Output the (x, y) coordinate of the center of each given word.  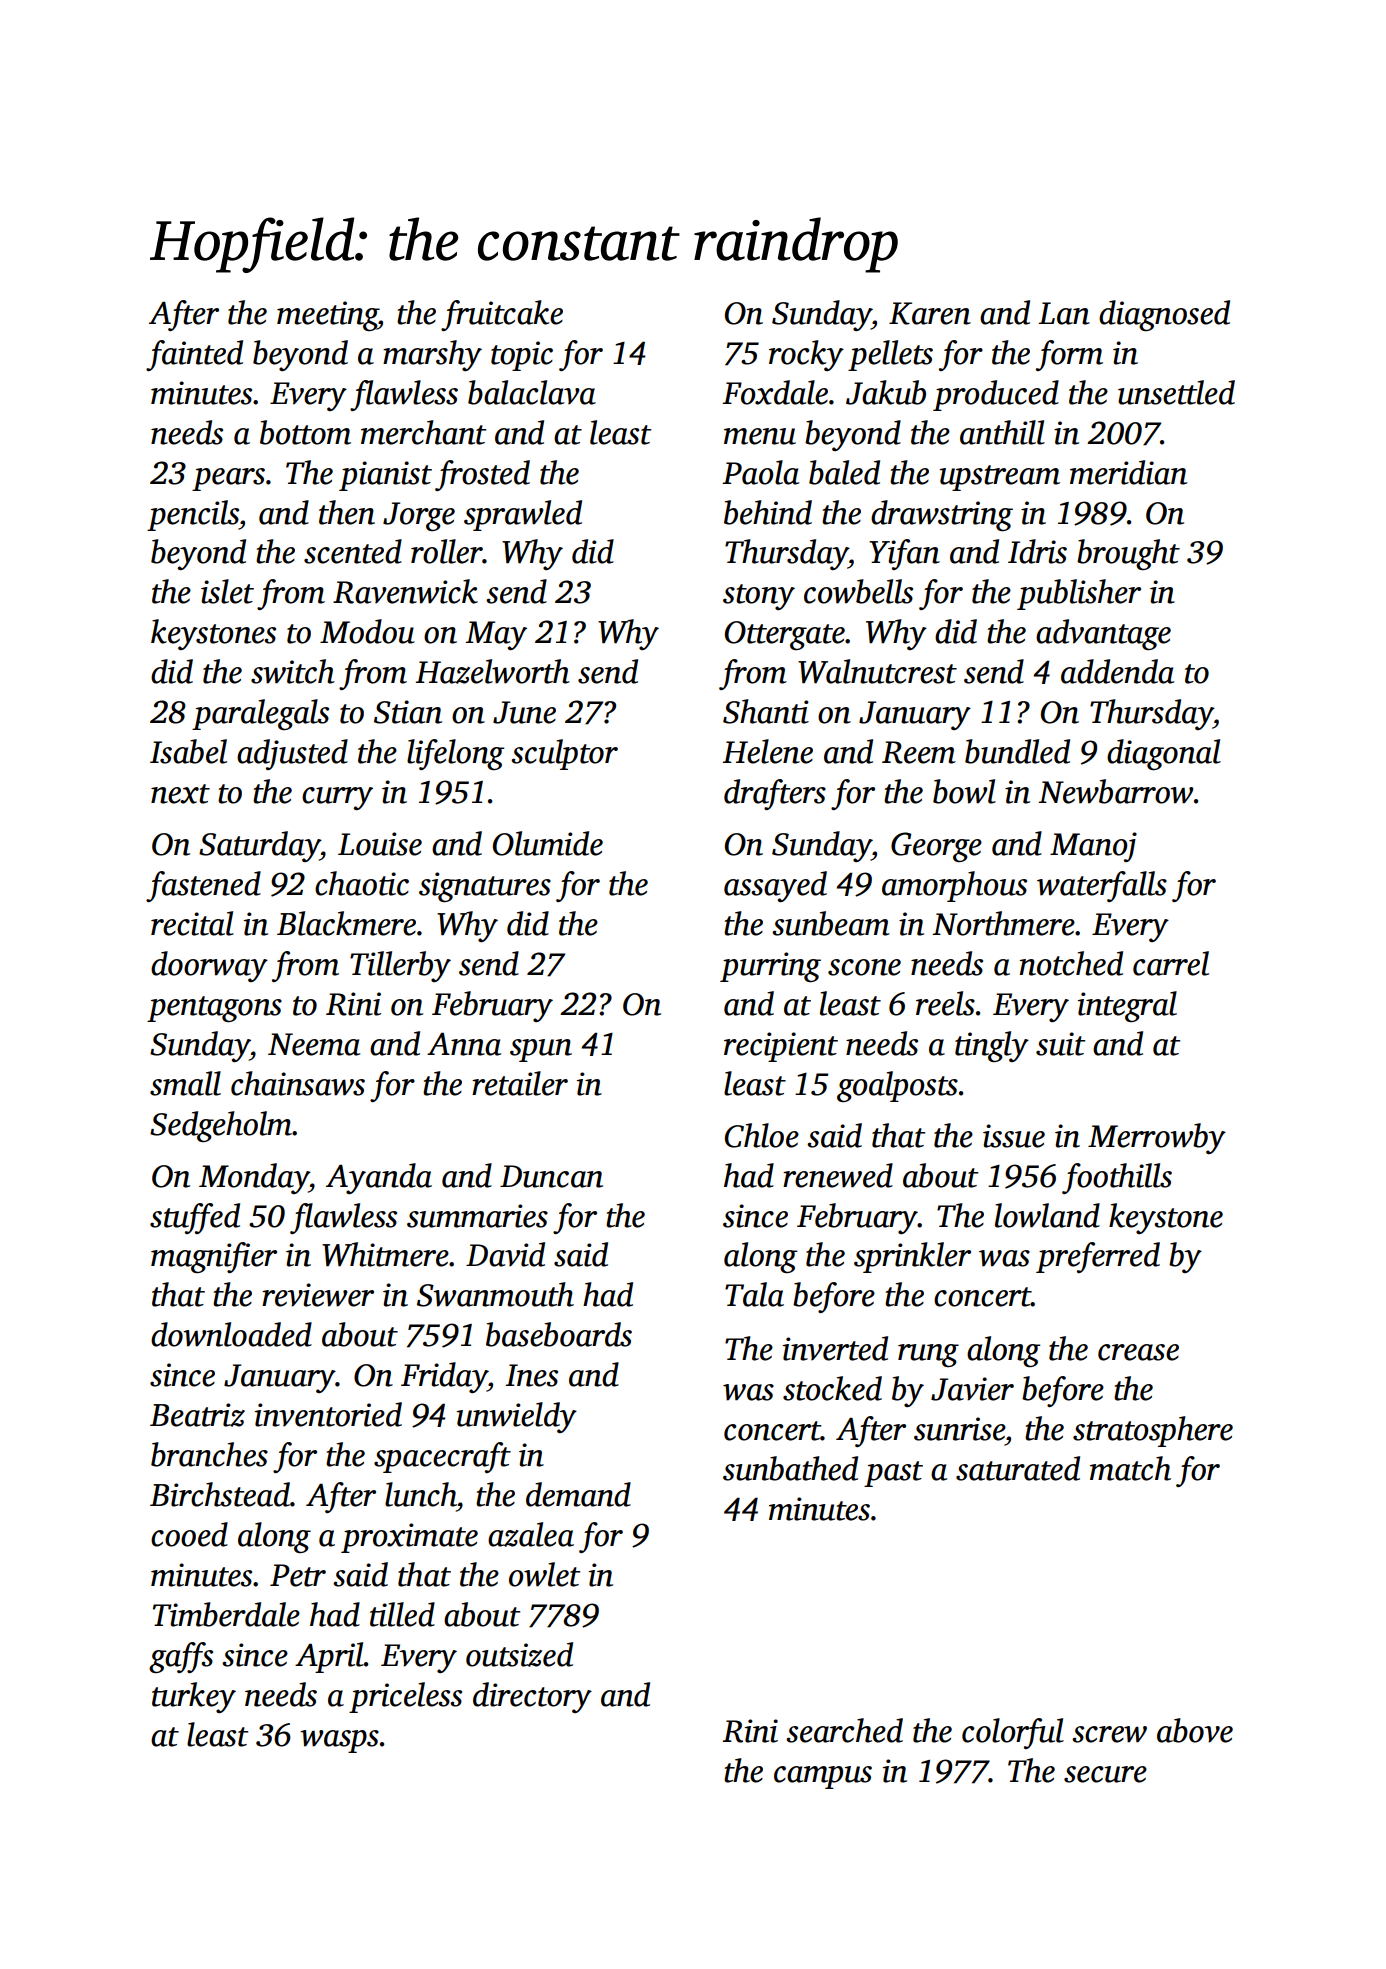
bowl (964, 791)
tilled (402, 1614)
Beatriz (197, 1415)
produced (996, 395)
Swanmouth (495, 1294)
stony (759, 597)
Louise (380, 844)
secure (1105, 1774)
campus (823, 1777)
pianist (385, 476)
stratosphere (1153, 1431)
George (936, 847)
